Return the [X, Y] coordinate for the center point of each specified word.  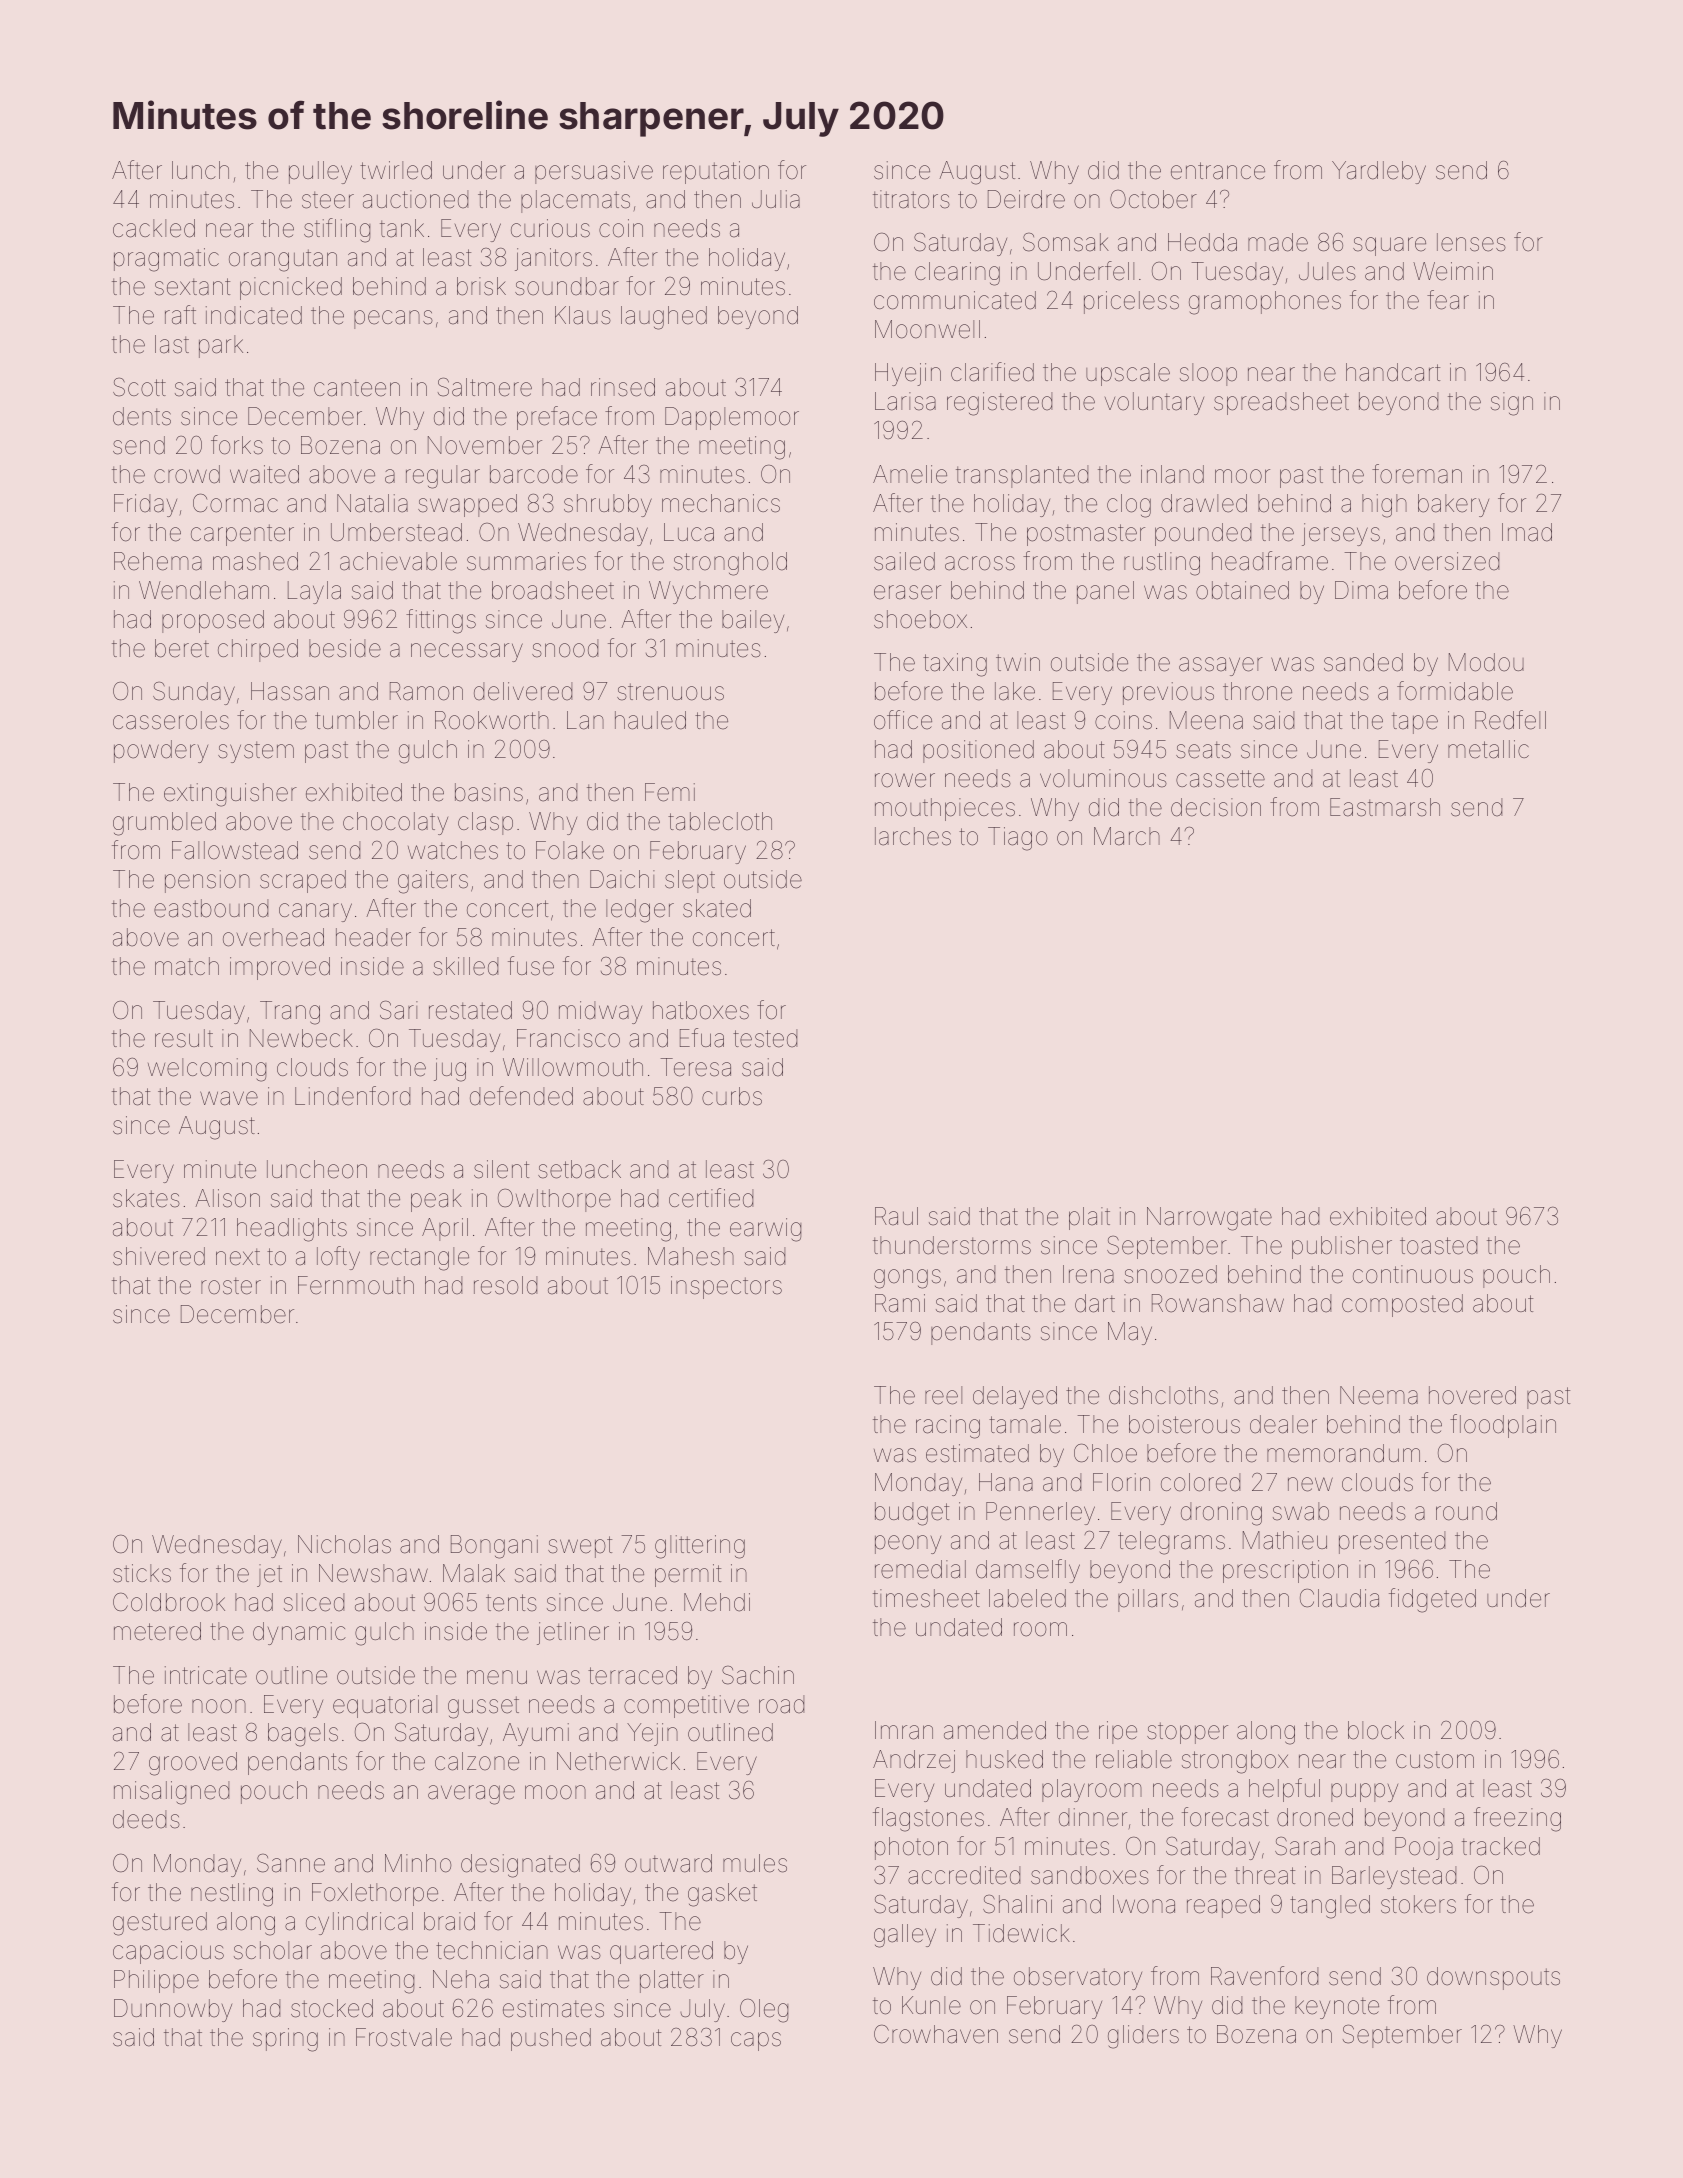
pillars [1148, 1600]
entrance [1218, 171]
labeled [1027, 1598]
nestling [232, 1895]
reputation [716, 172]
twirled [396, 170]
